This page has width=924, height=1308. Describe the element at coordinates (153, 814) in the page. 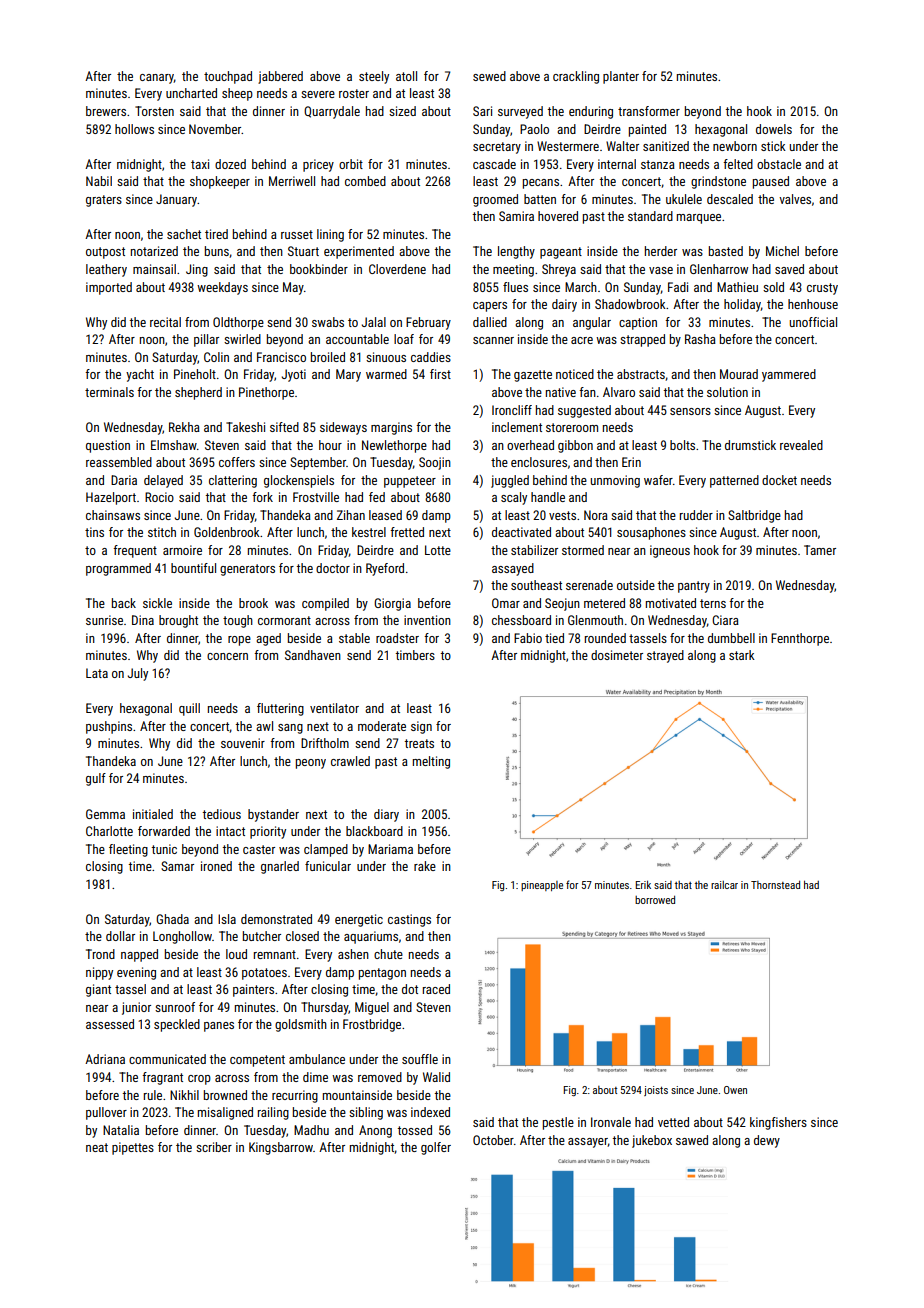

I see `initialed` at that location.
